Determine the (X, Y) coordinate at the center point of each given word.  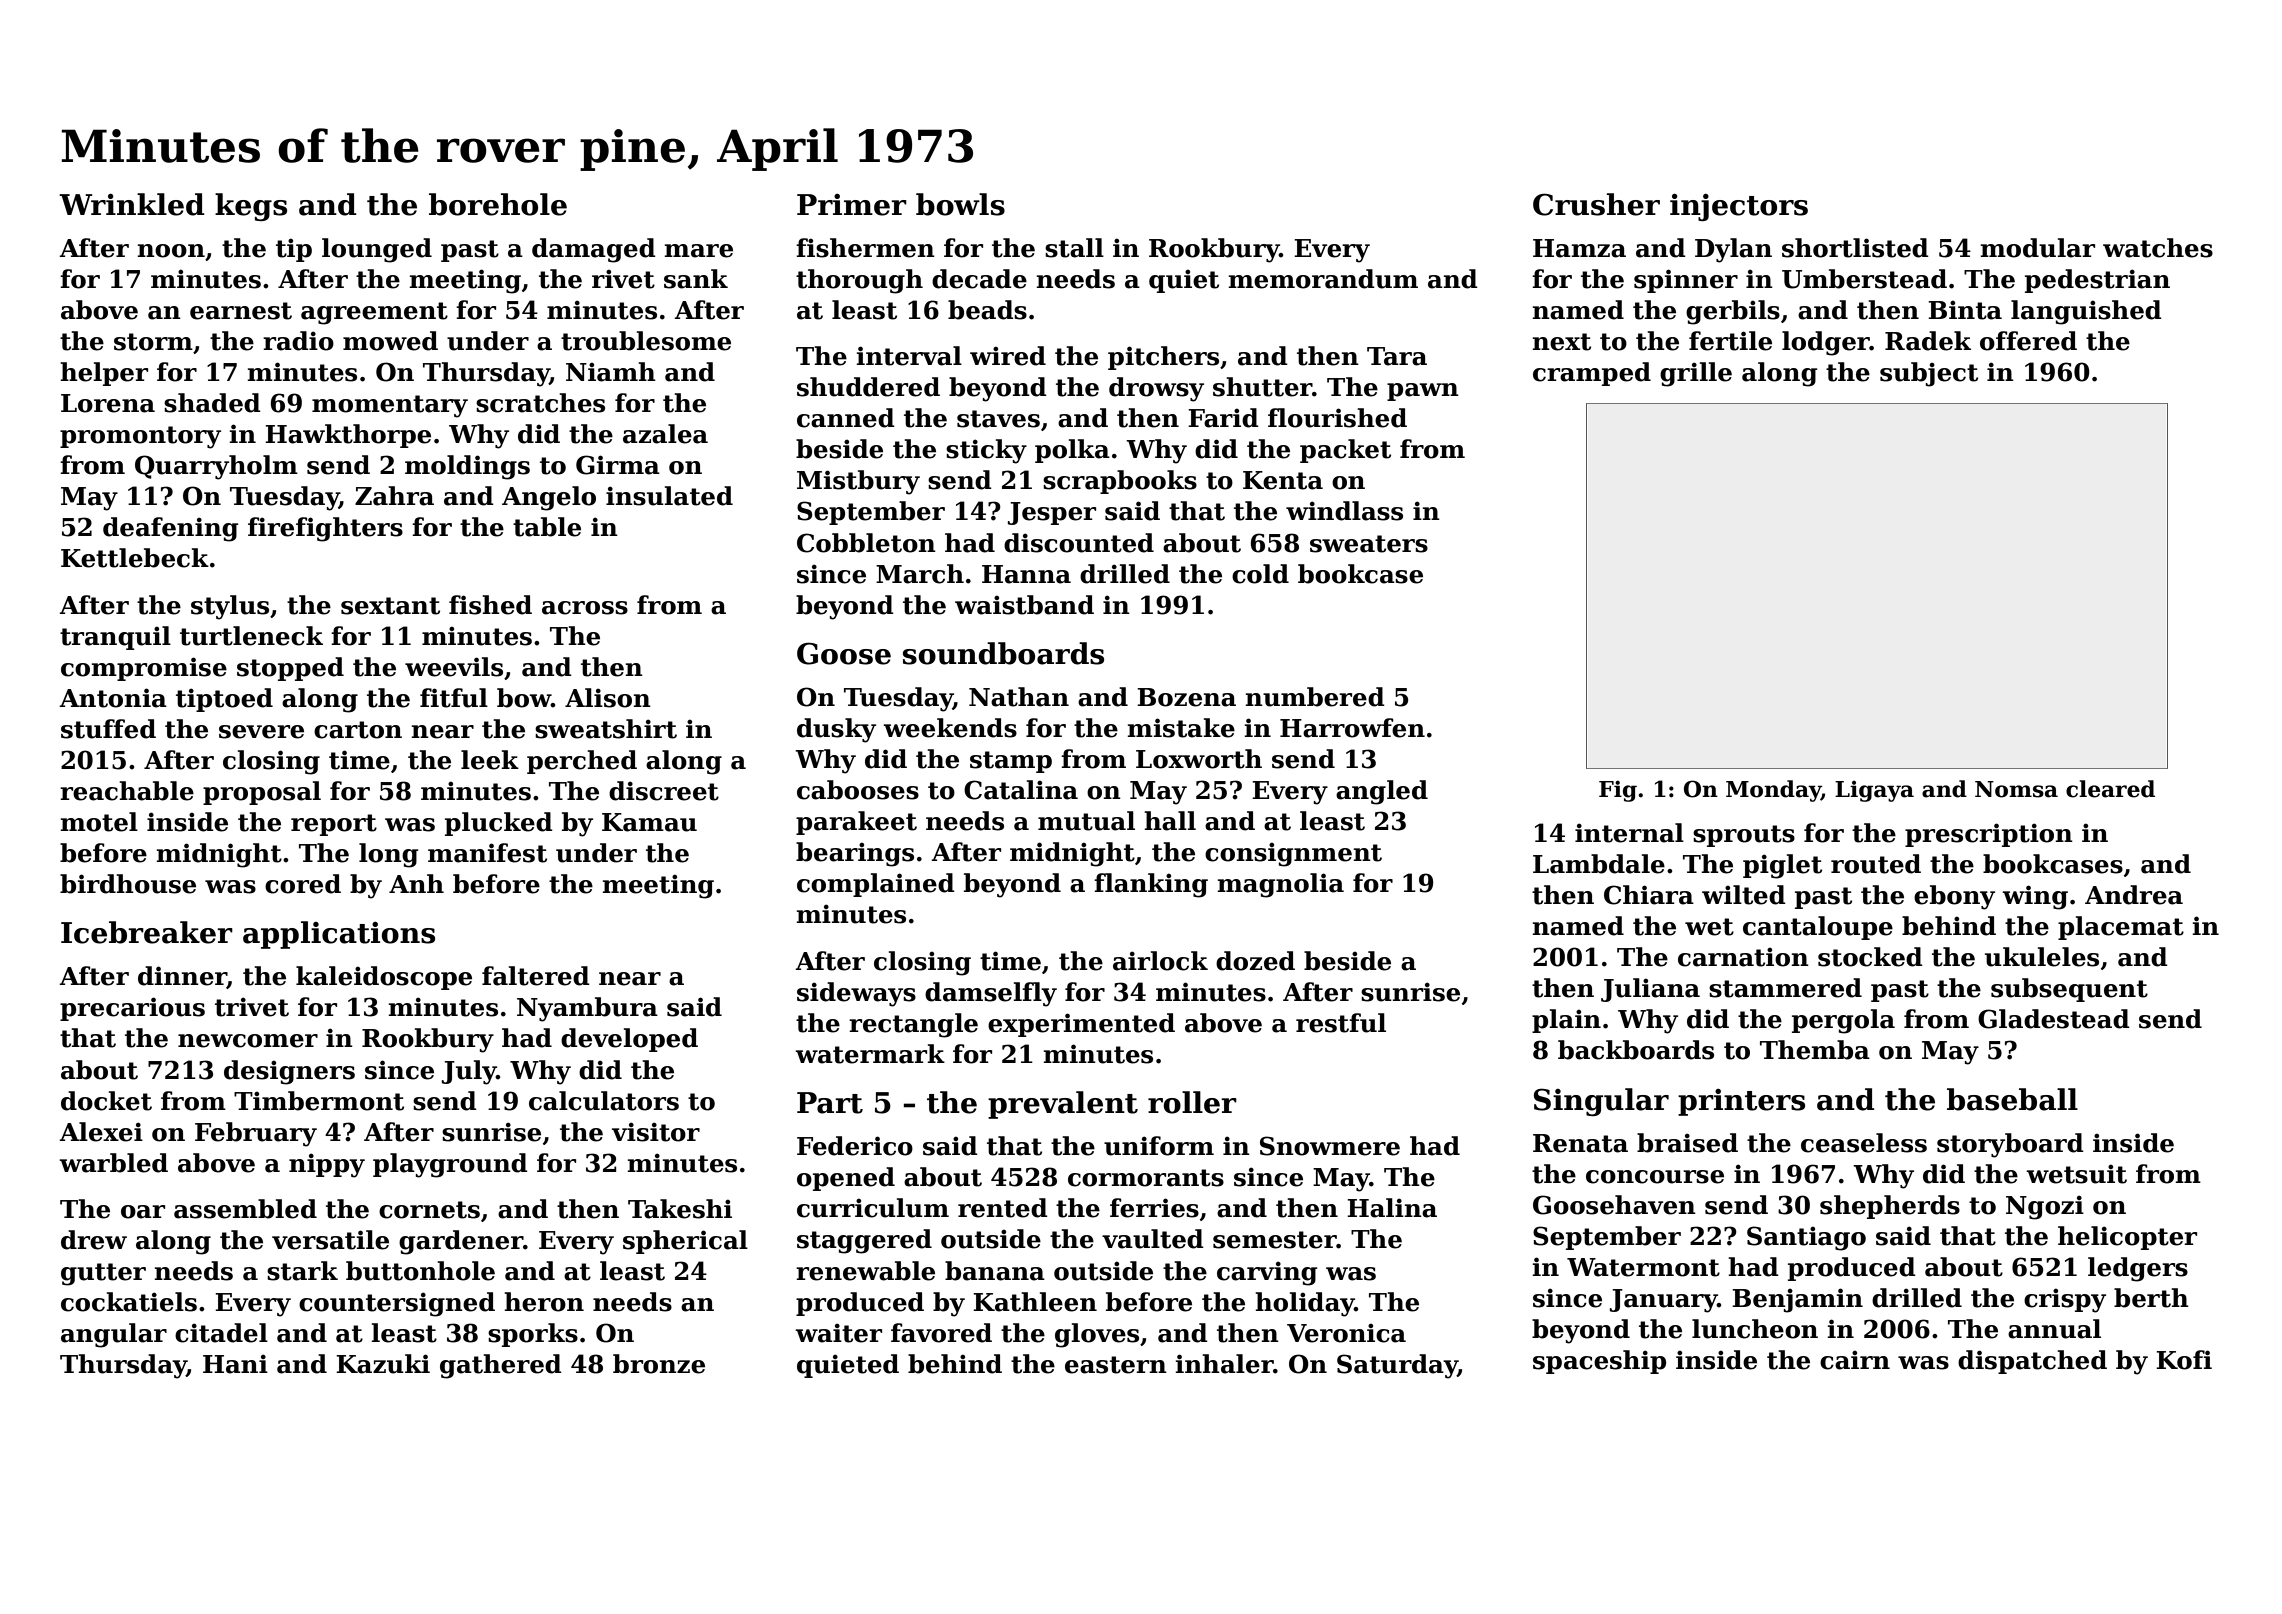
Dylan (1733, 250)
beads (987, 310)
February (256, 1134)
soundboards (1003, 653)
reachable (127, 791)
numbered (1315, 697)
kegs (251, 207)
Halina (1392, 1208)
